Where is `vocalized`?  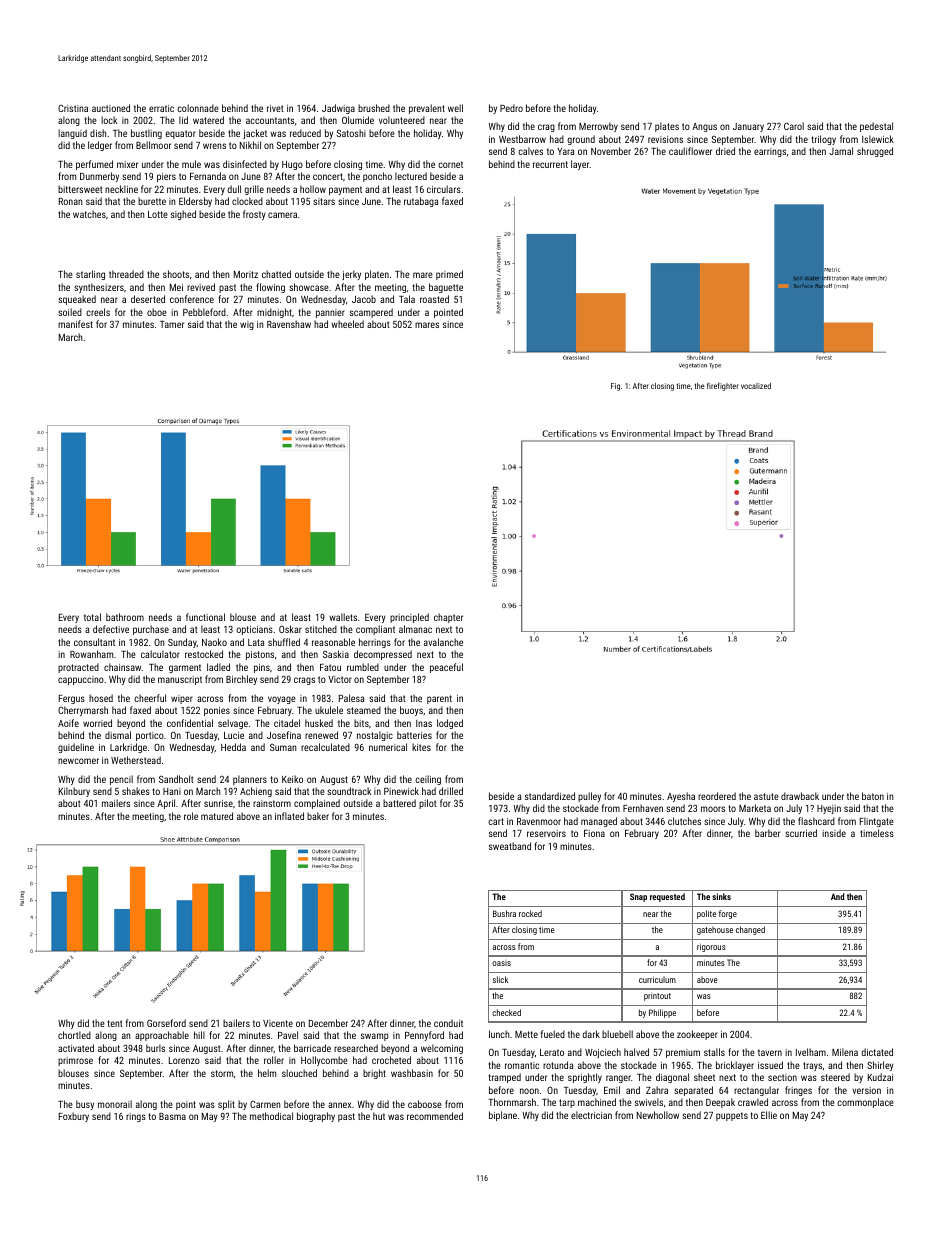 vocalized is located at coordinates (756, 386).
